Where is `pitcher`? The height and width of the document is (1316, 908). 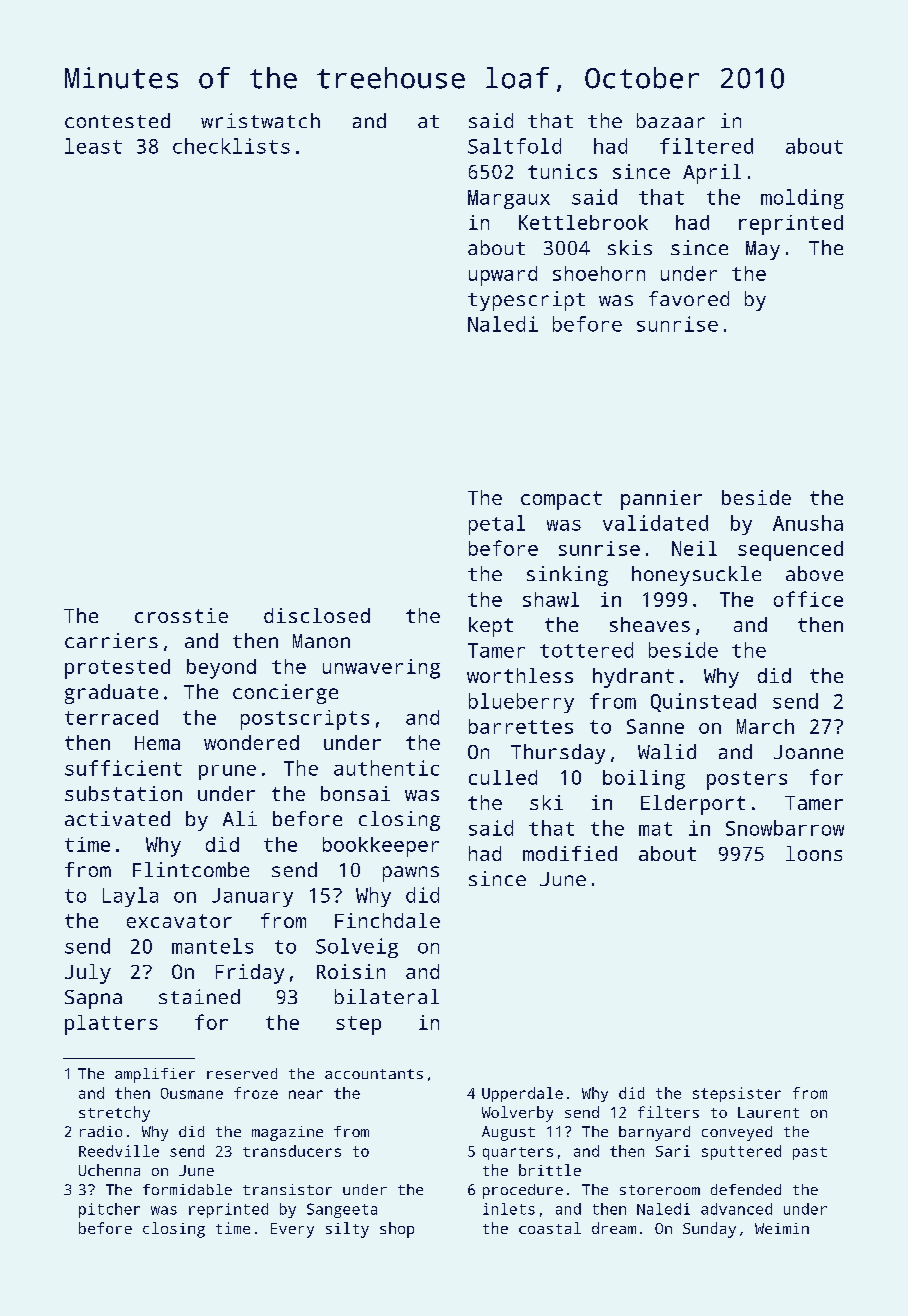 pitcher is located at coordinates (109, 1210).
